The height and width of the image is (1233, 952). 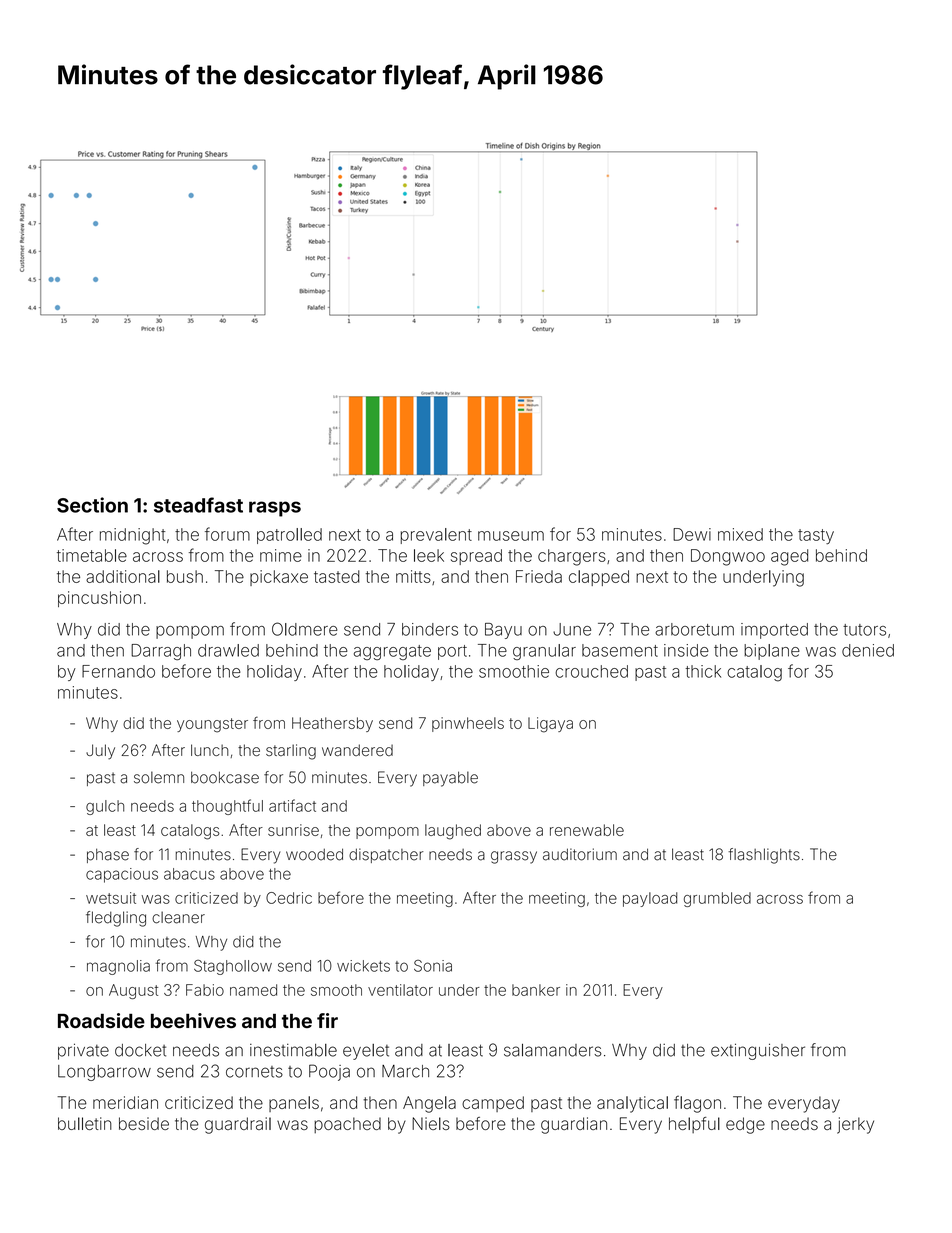 What do you see at coordinates (536, 990) in the image?
I see `banker` at bounding box center [536, 990].
